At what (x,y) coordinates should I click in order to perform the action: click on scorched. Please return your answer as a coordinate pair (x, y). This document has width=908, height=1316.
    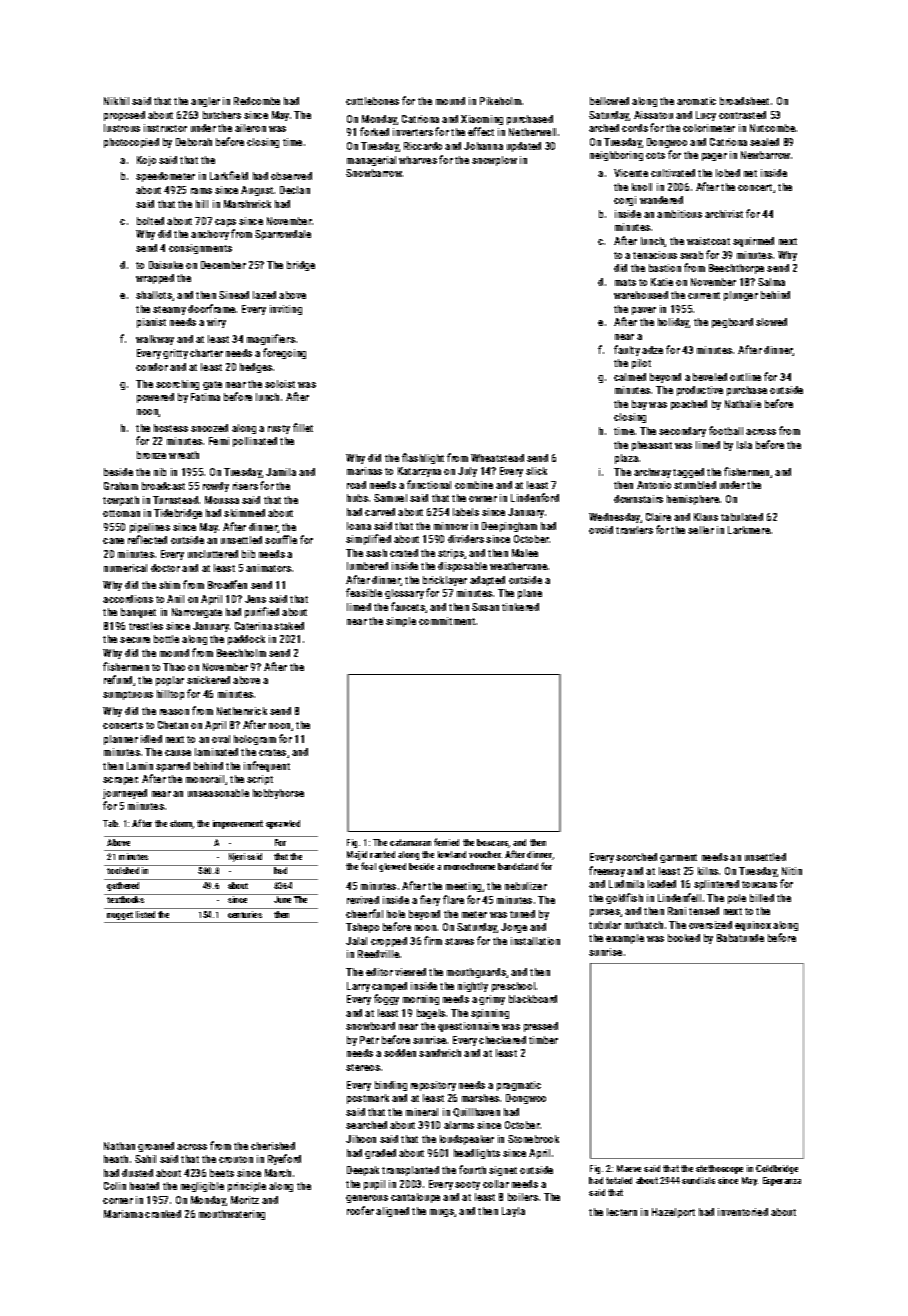
    Looking at the image, I should click on (636, 857).
